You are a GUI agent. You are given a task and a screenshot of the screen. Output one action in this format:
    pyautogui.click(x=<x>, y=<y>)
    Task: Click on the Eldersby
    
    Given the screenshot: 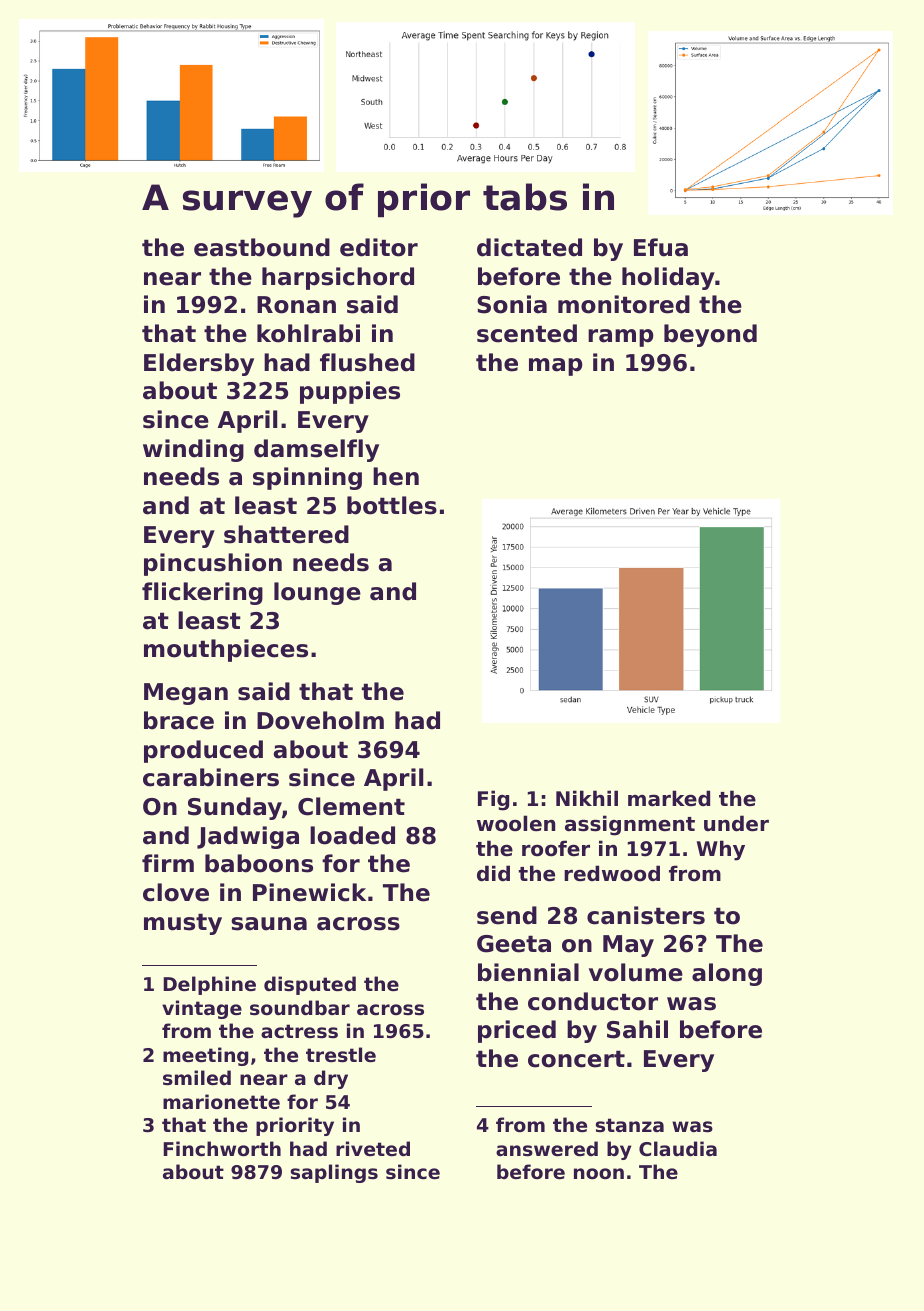 What is the action you would take?
    pyautogui.click(x=199, y=364)
